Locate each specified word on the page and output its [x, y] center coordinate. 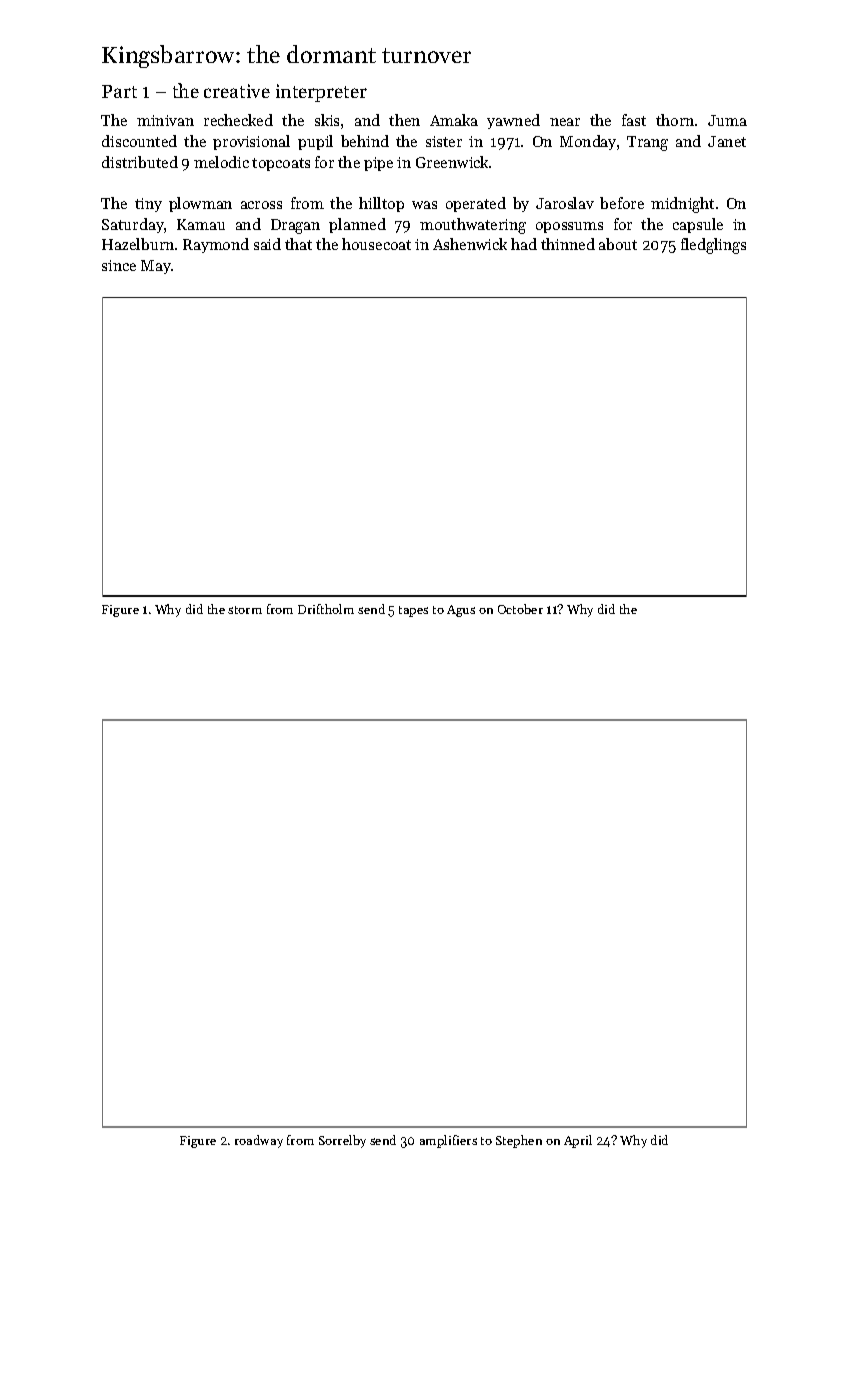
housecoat [376, 244]
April [578, 1141]
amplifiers [448, 1141]
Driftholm [326, 609]
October [520, 609]
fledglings [713, 246]
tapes [413, 611]
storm [245, 610]
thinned [568, 244]
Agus [461, 611]
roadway [259, 1141]
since [119, 265]
